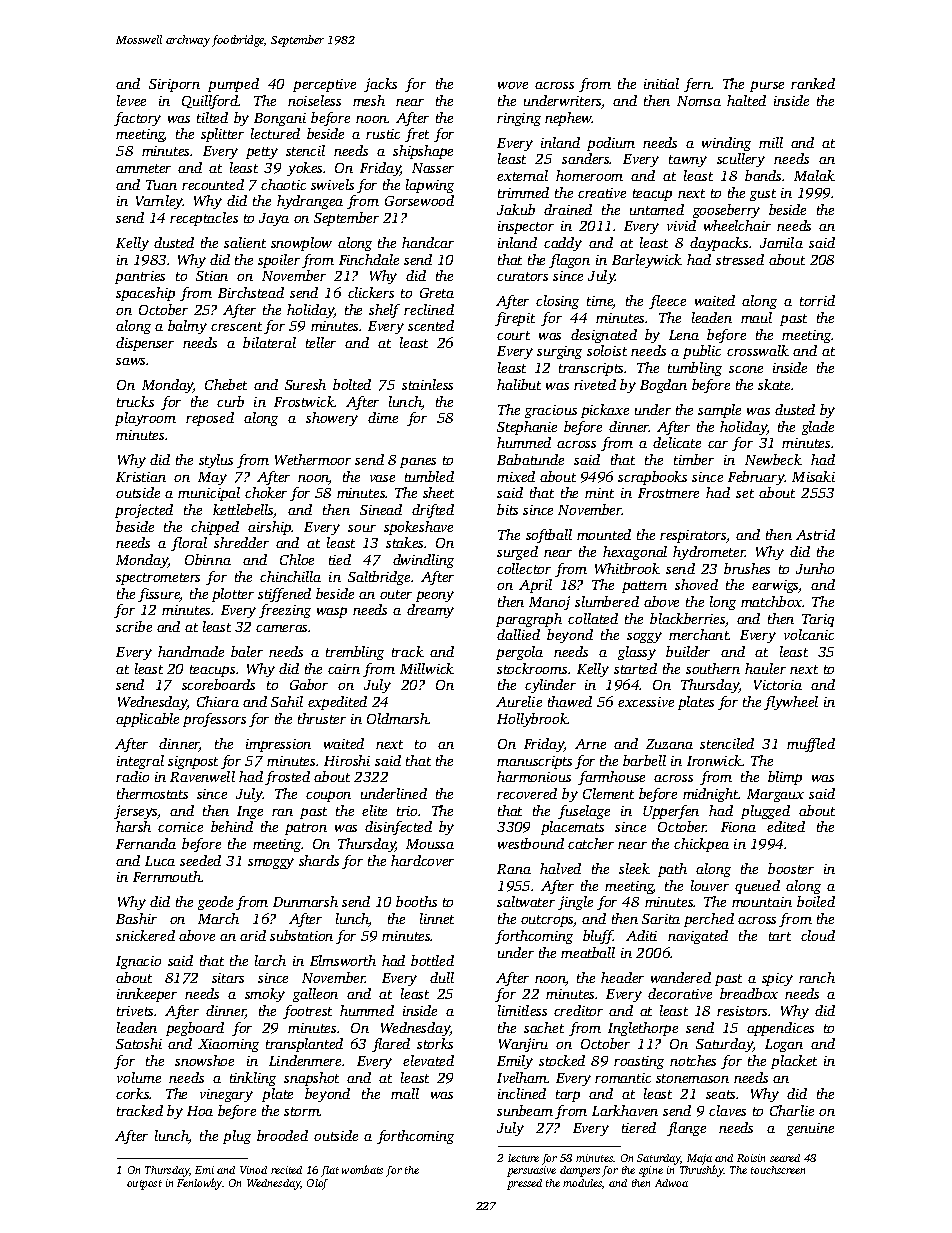 This image has height=1233, width=952. Describe the element at coordinates (507, 509) in the image. I see `bits` at that location.
